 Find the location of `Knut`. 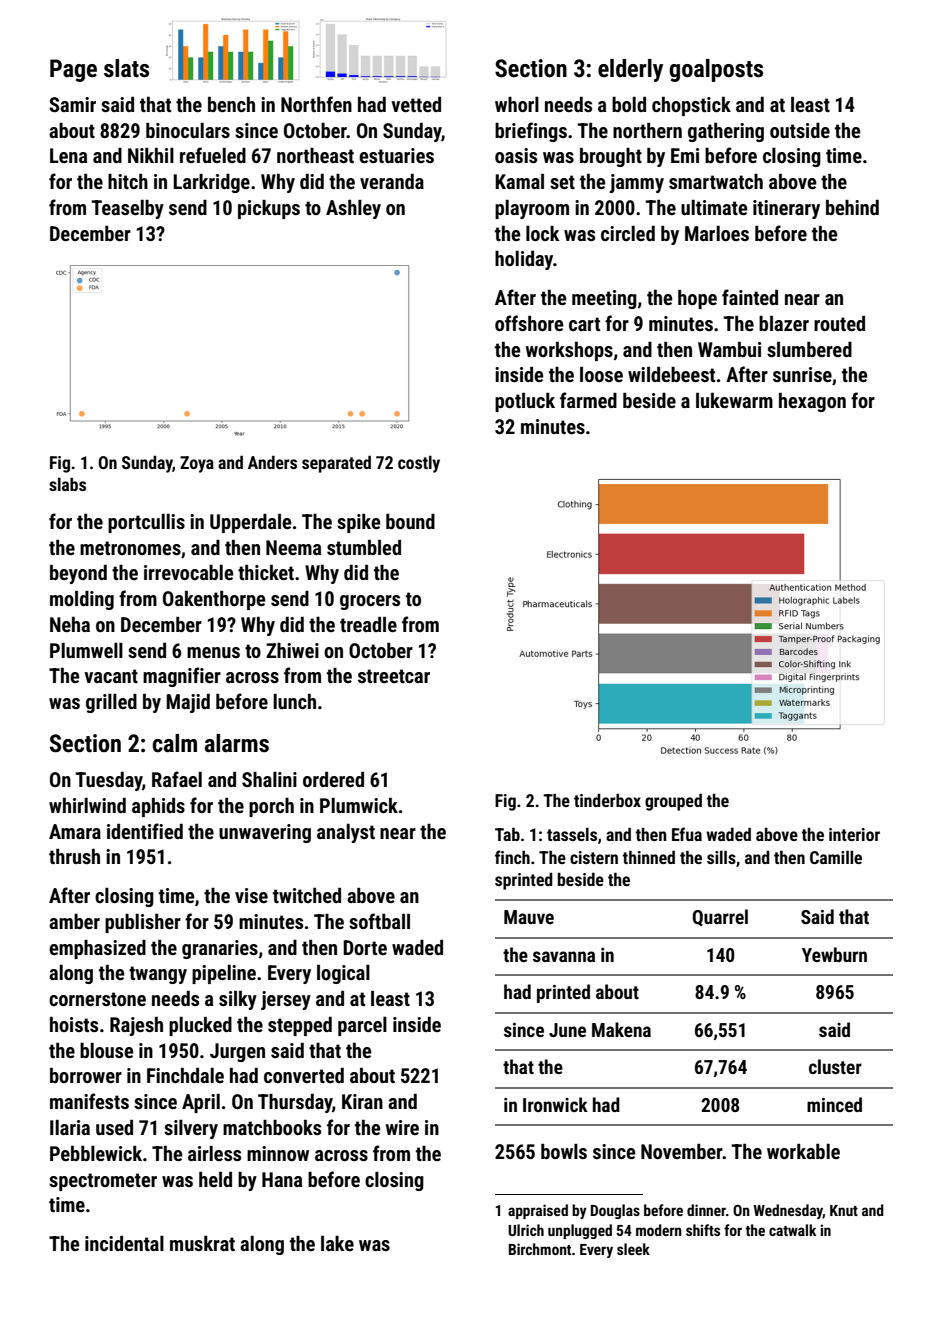

Knut is located at coordinates (844, 1210).
